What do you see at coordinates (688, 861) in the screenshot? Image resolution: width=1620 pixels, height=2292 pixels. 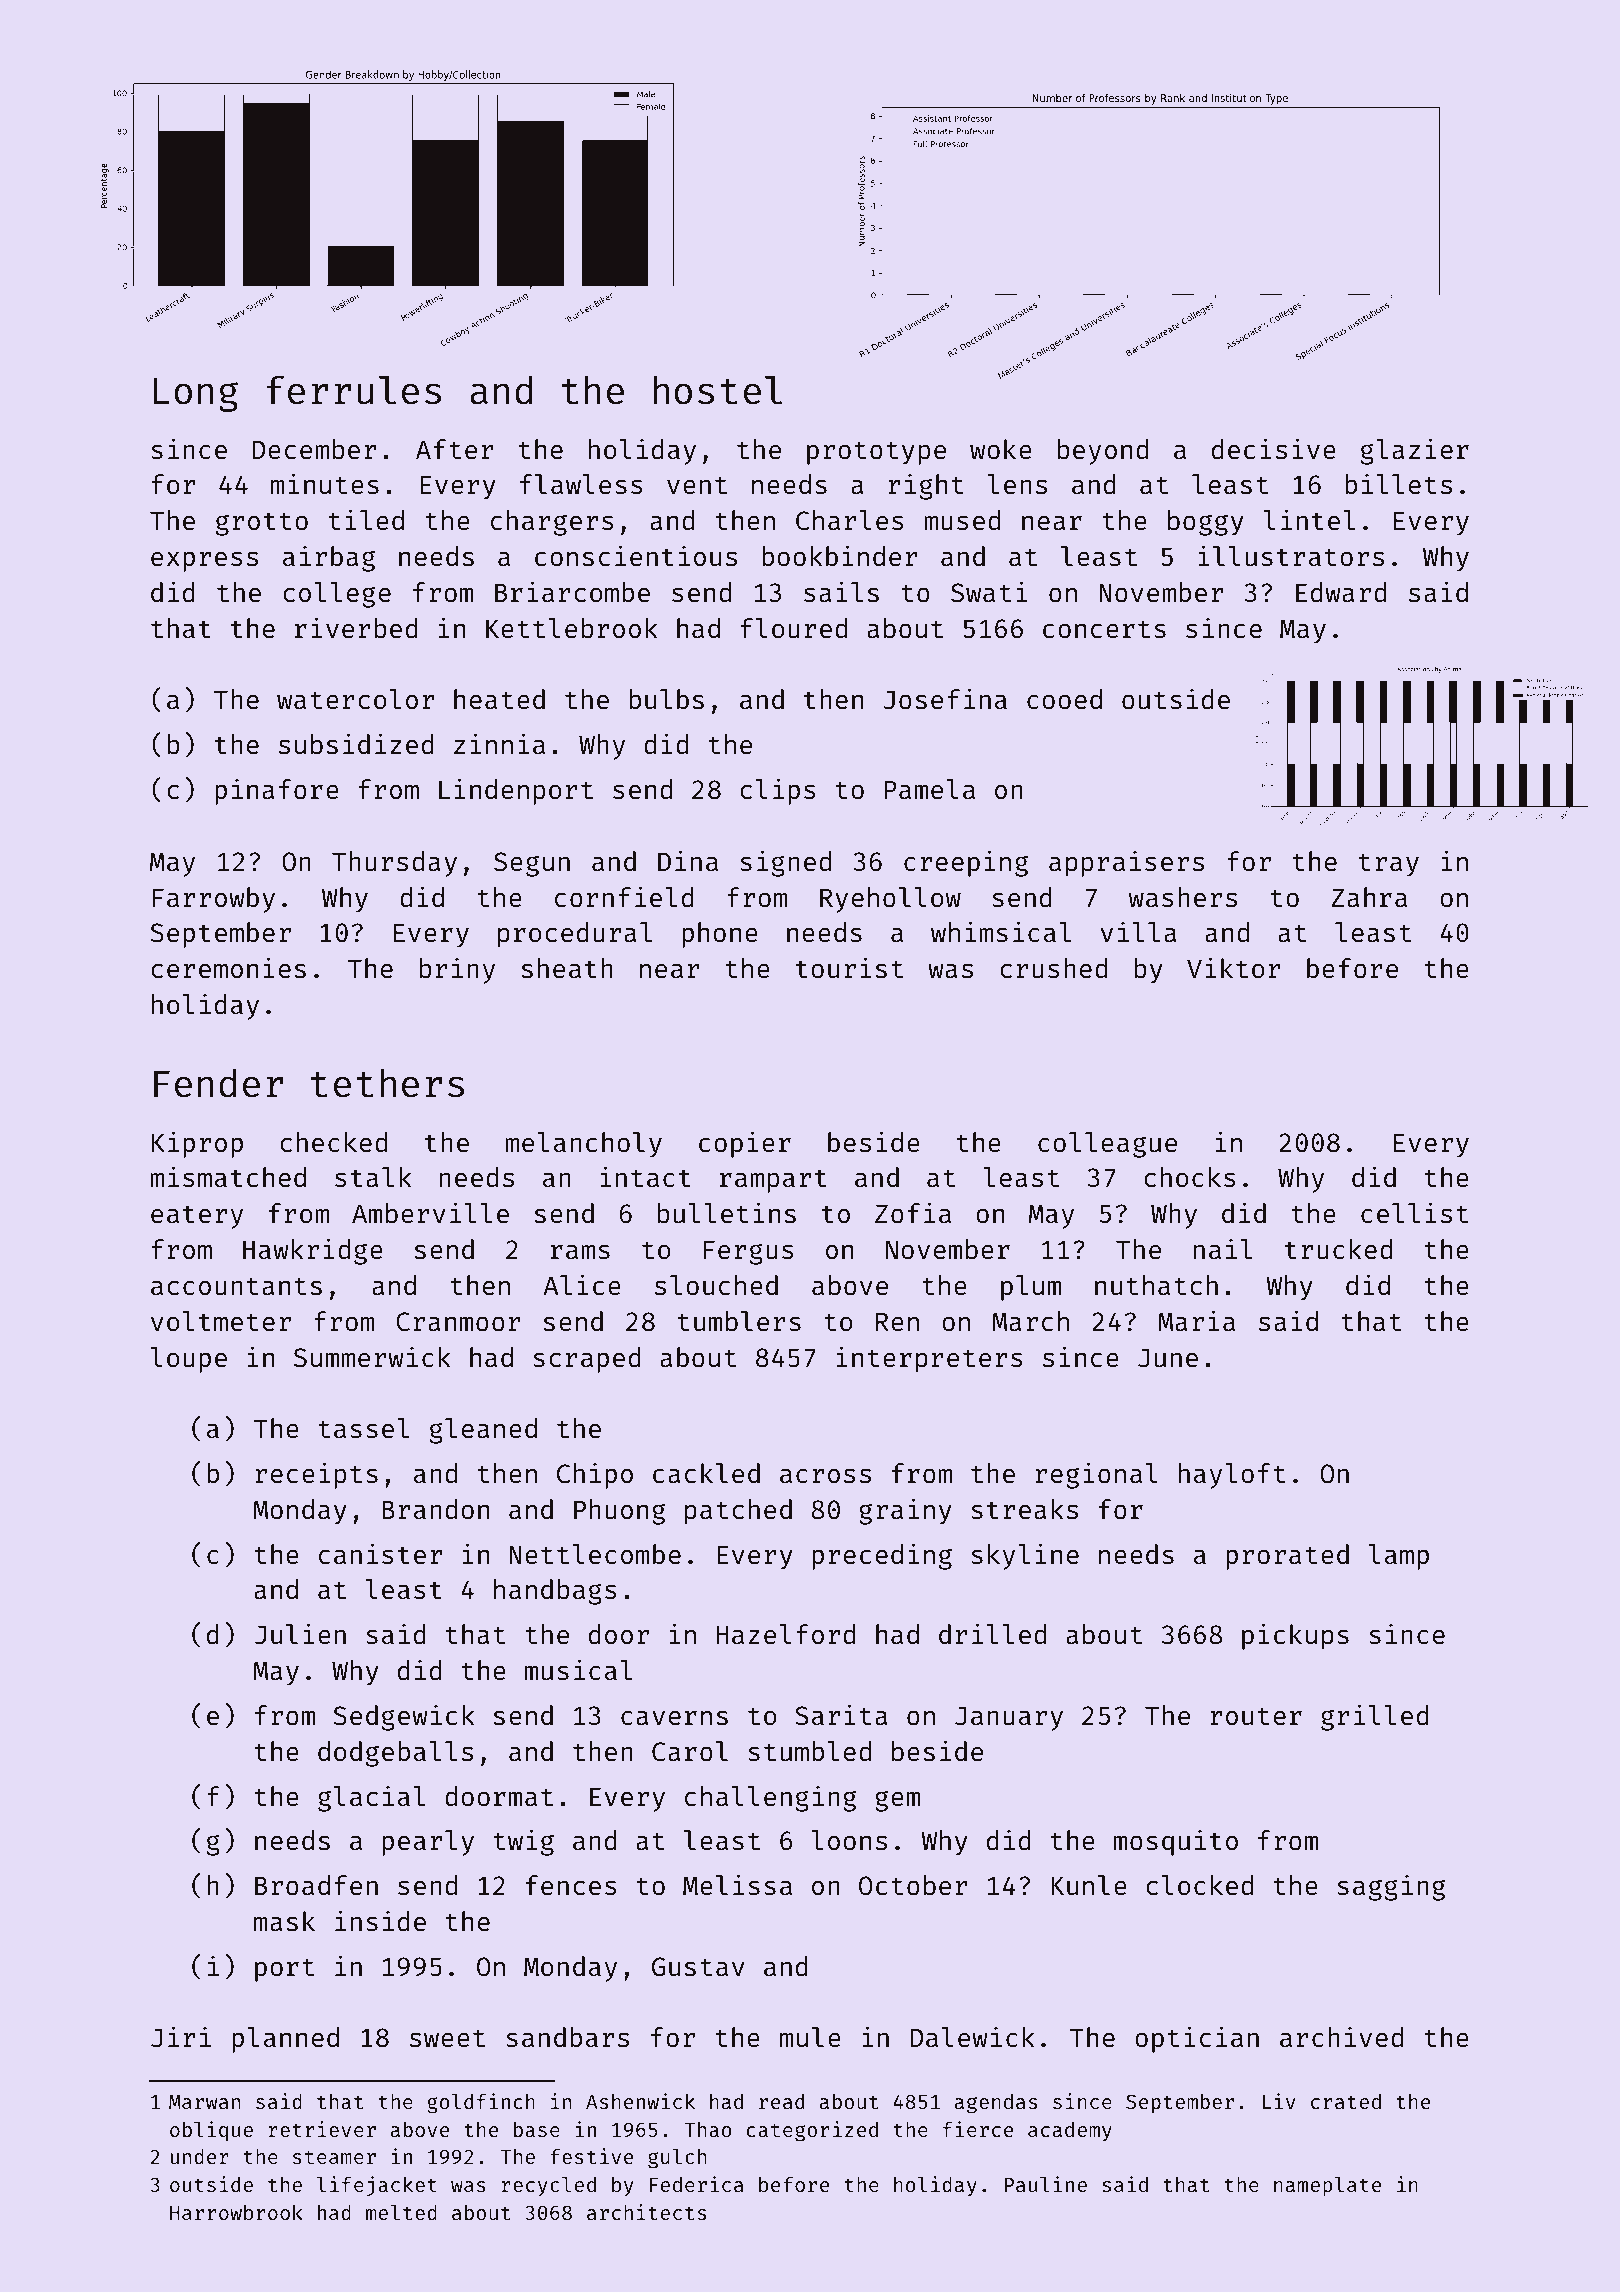 I see `Dina` at bounding box center [688, 861].
